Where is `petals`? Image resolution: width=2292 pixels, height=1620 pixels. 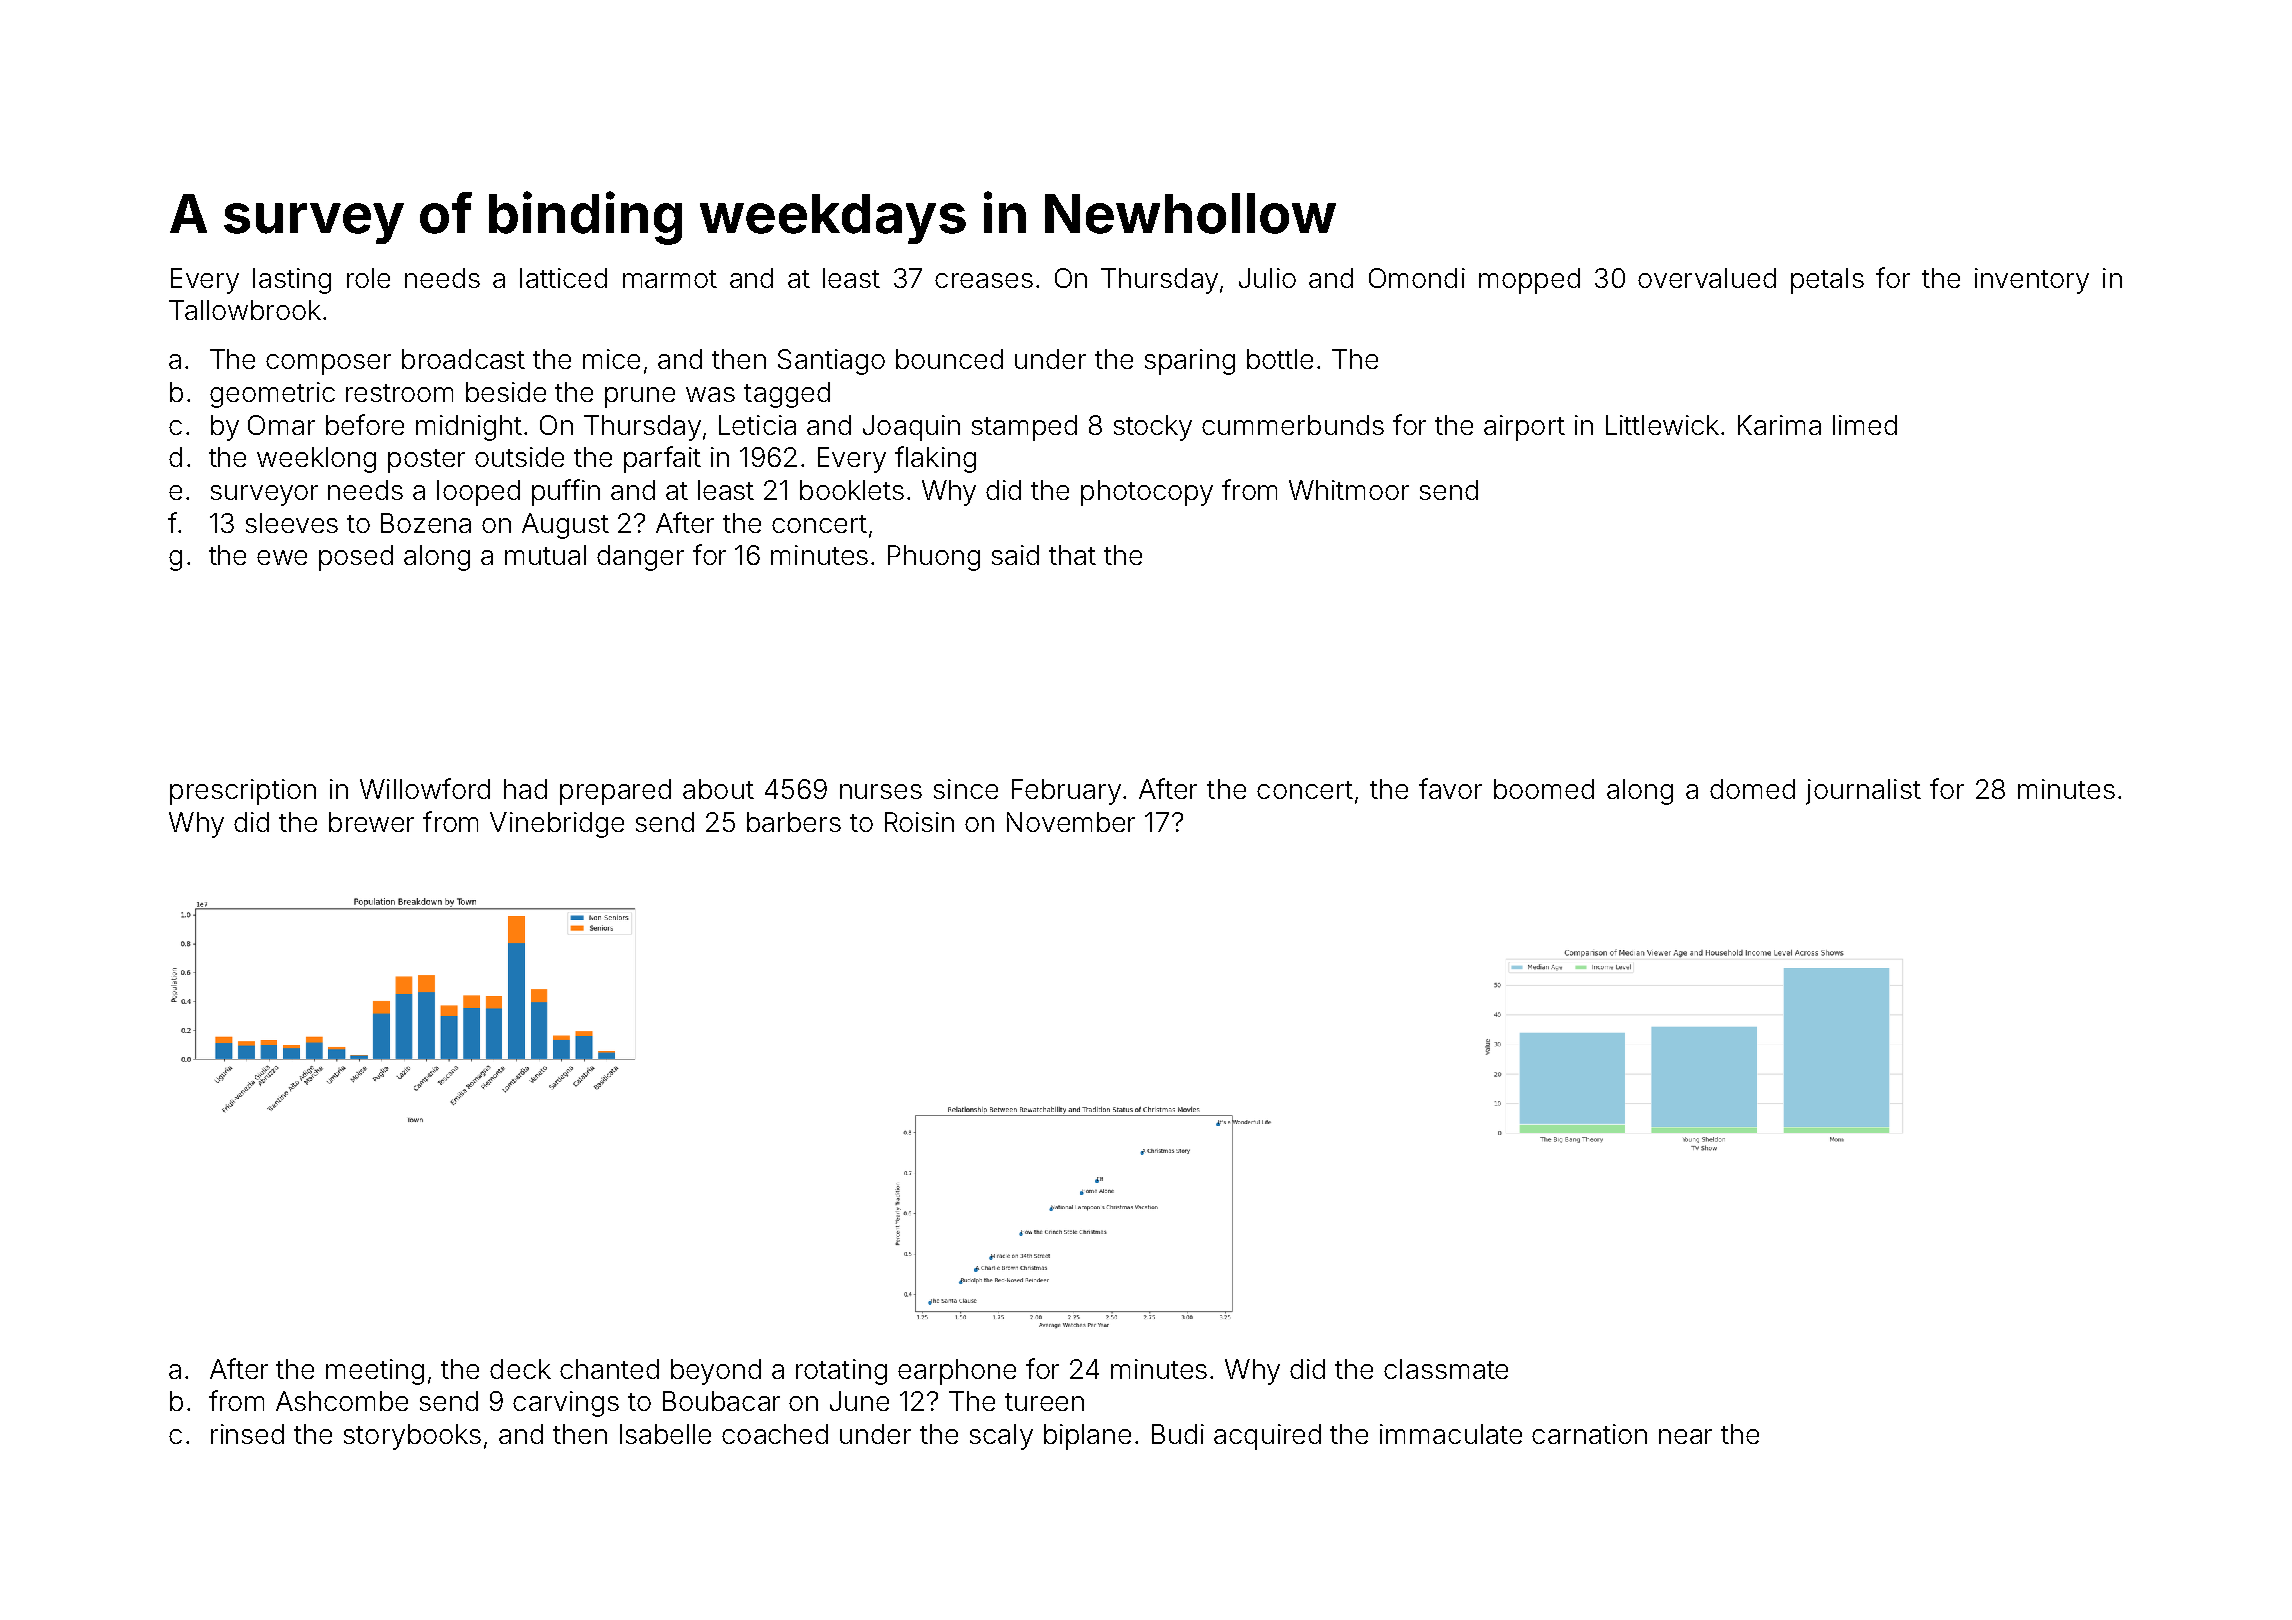
petals is located at coordinates (1827, 281).
